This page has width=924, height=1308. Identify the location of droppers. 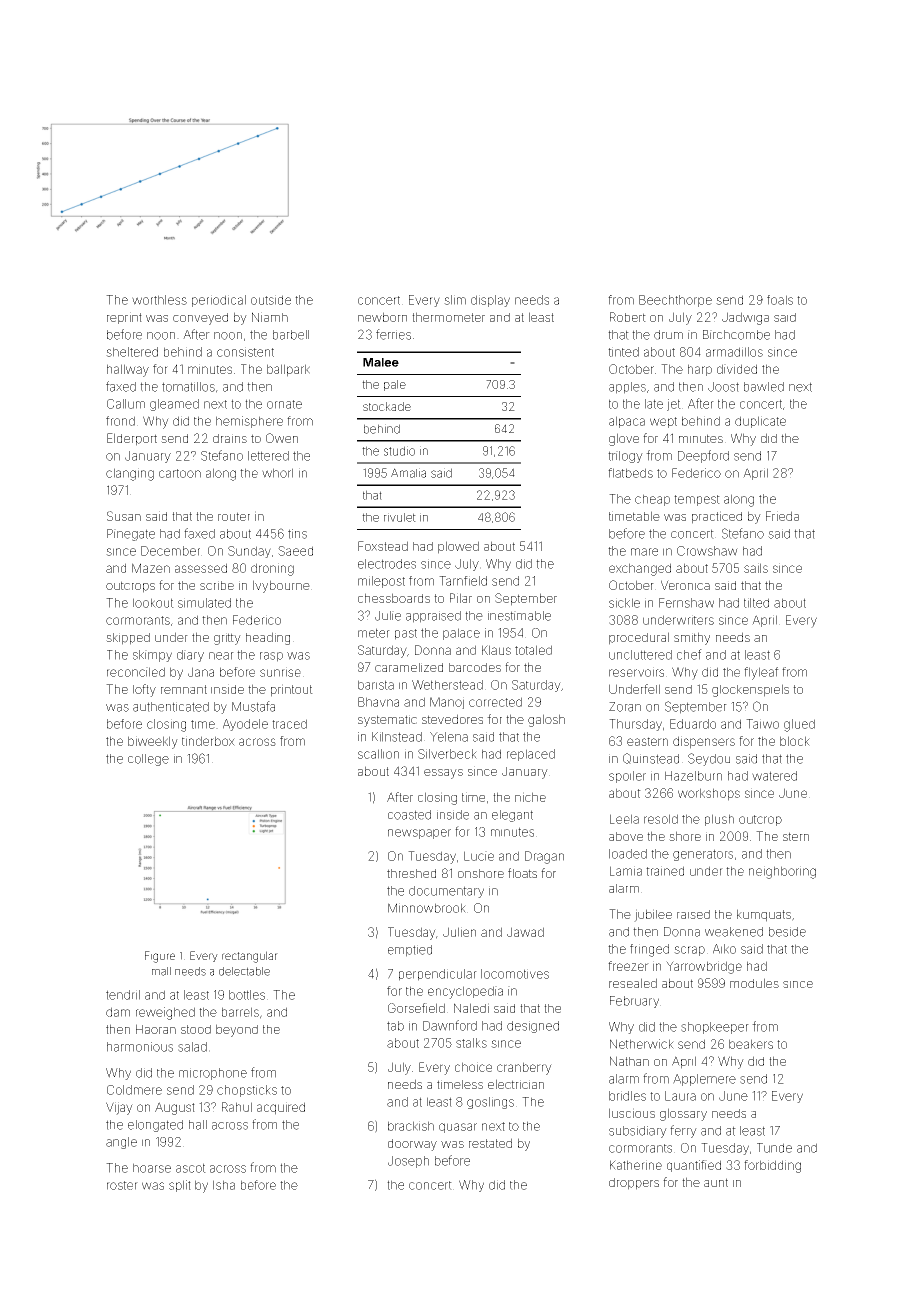
(634, 1184).
